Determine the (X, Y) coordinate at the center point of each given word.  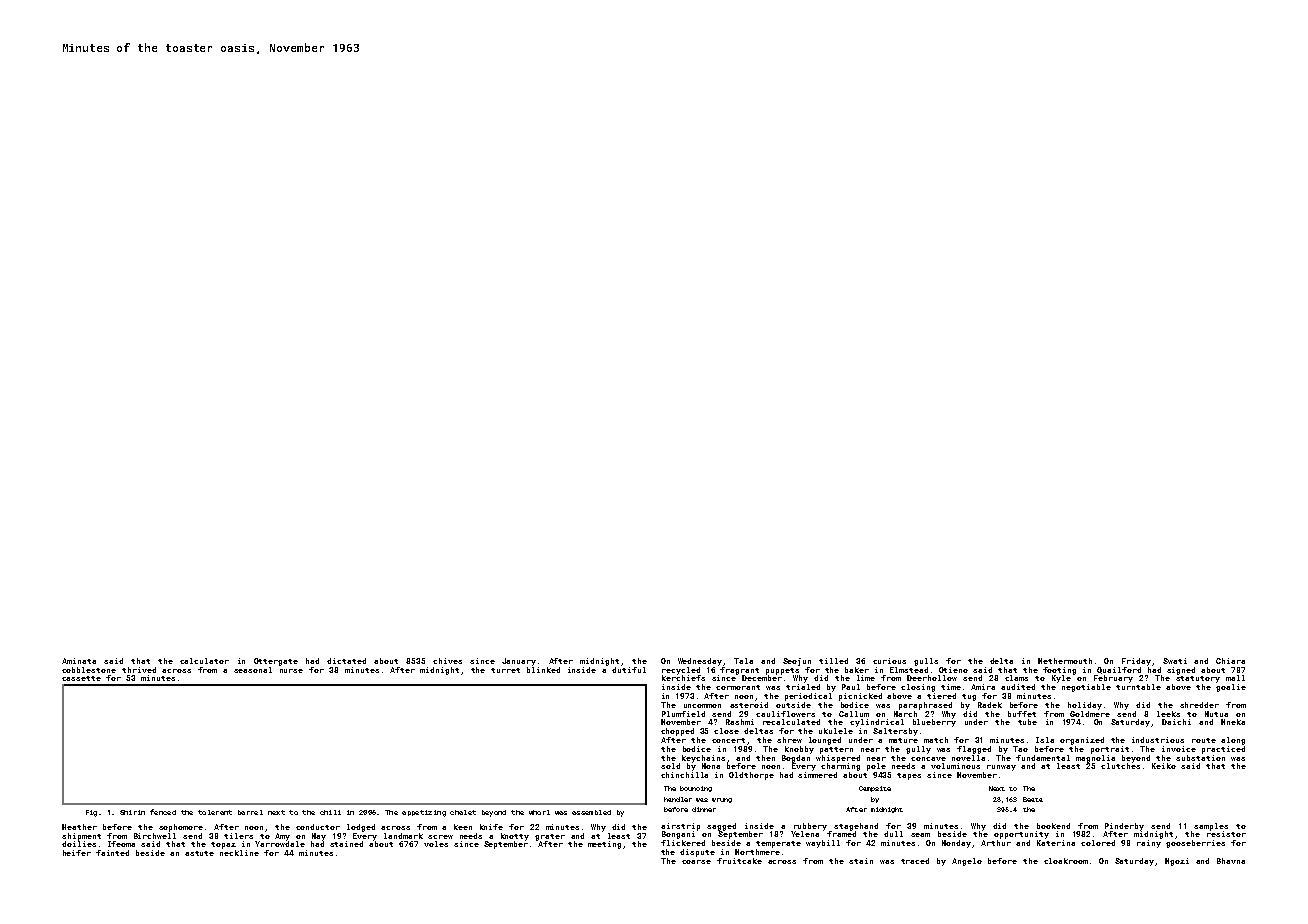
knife (491, 827)
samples (1211, 827)
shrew (789, 740)
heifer (77, 853)
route (1204, 740)
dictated (346, 661)
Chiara (1230, 661)
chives (447, 661)
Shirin (132, 812)
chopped (677, 732)
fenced (163, 812)
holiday (1085, 706)
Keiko (1164, 766)
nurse (291, 671)
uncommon (702, 706)
